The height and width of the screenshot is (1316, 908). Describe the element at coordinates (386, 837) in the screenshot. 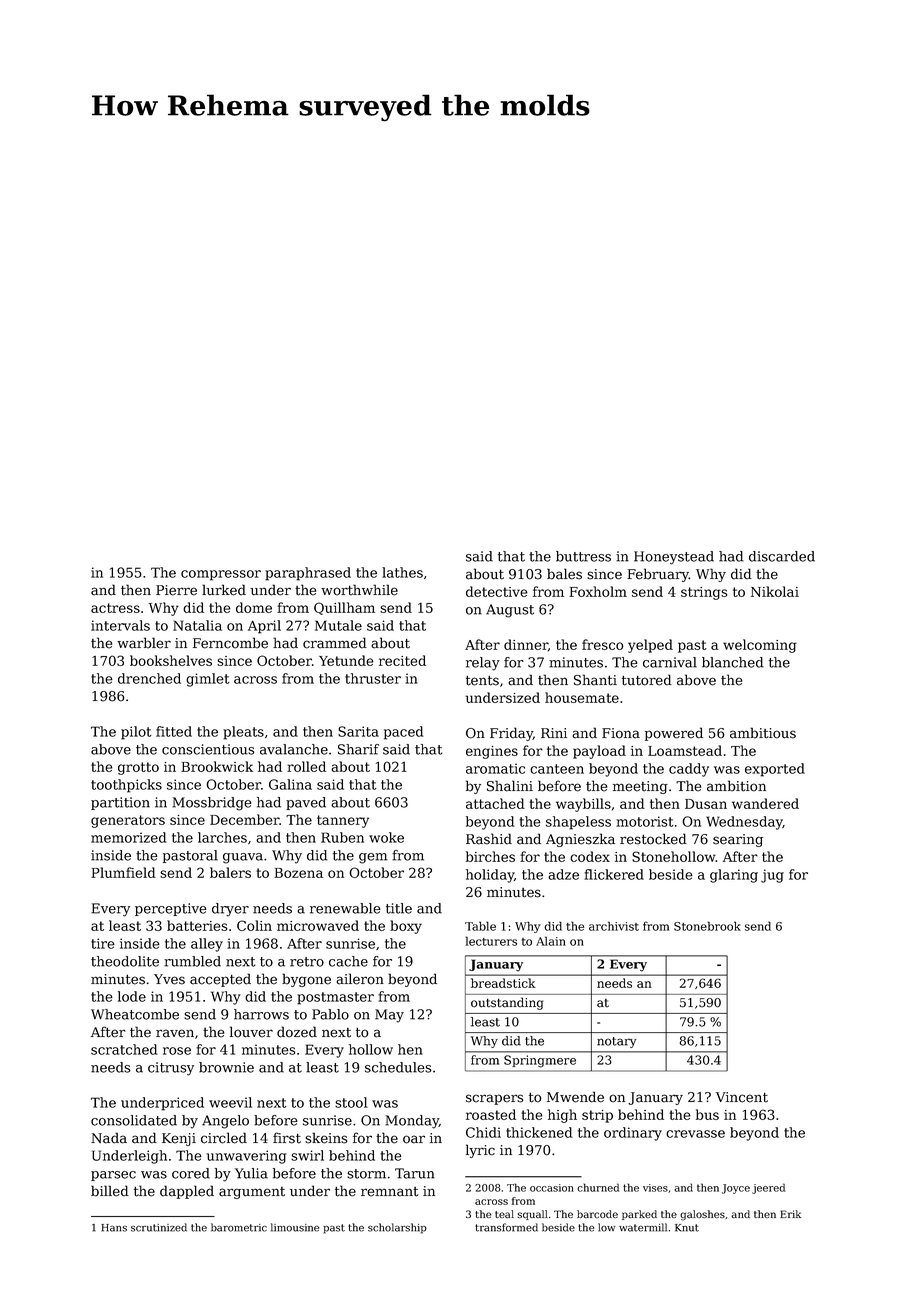

I see `woke` at that location.
